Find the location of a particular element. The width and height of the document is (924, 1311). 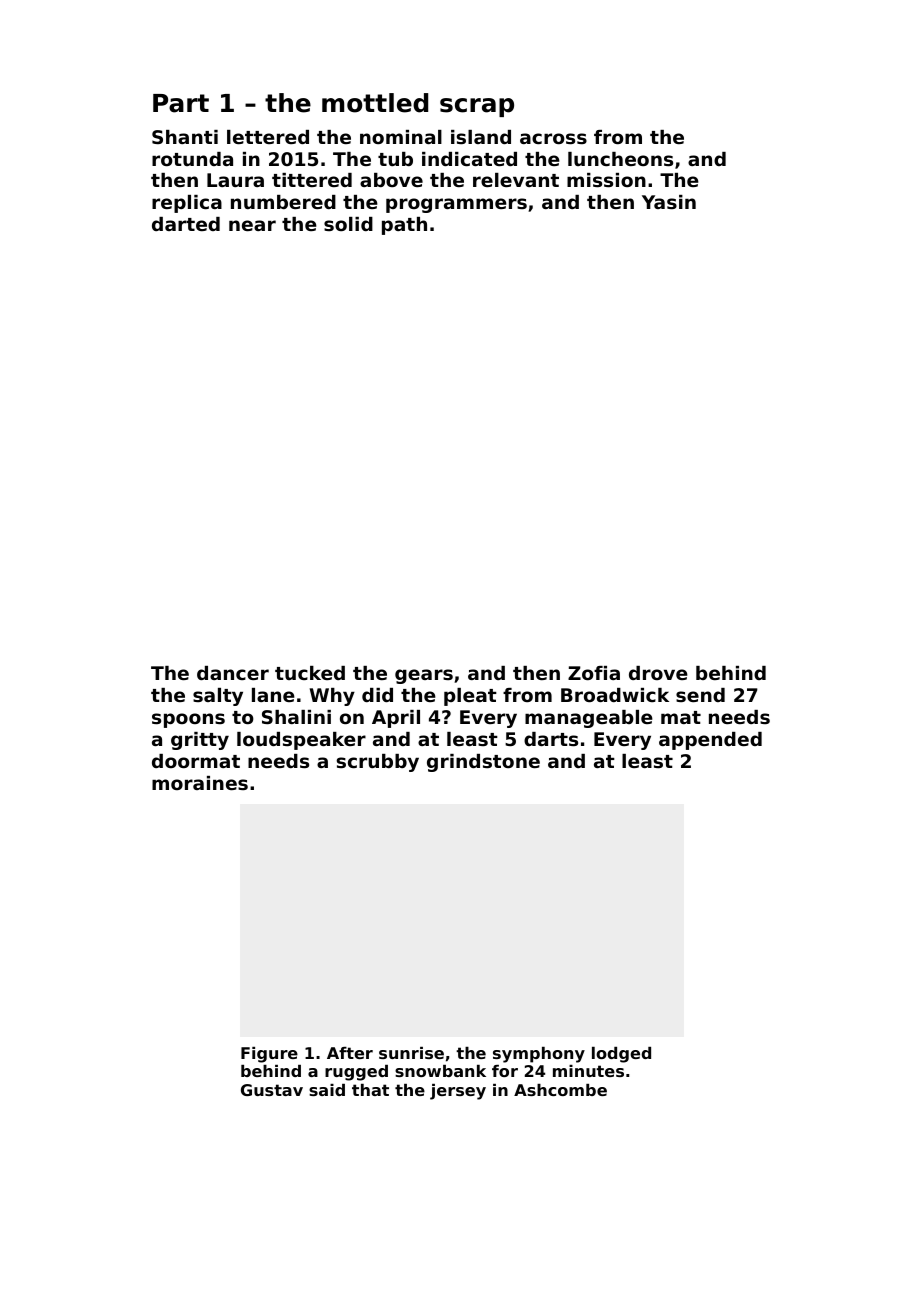

luncheons is located at coordinates (620, 159).
